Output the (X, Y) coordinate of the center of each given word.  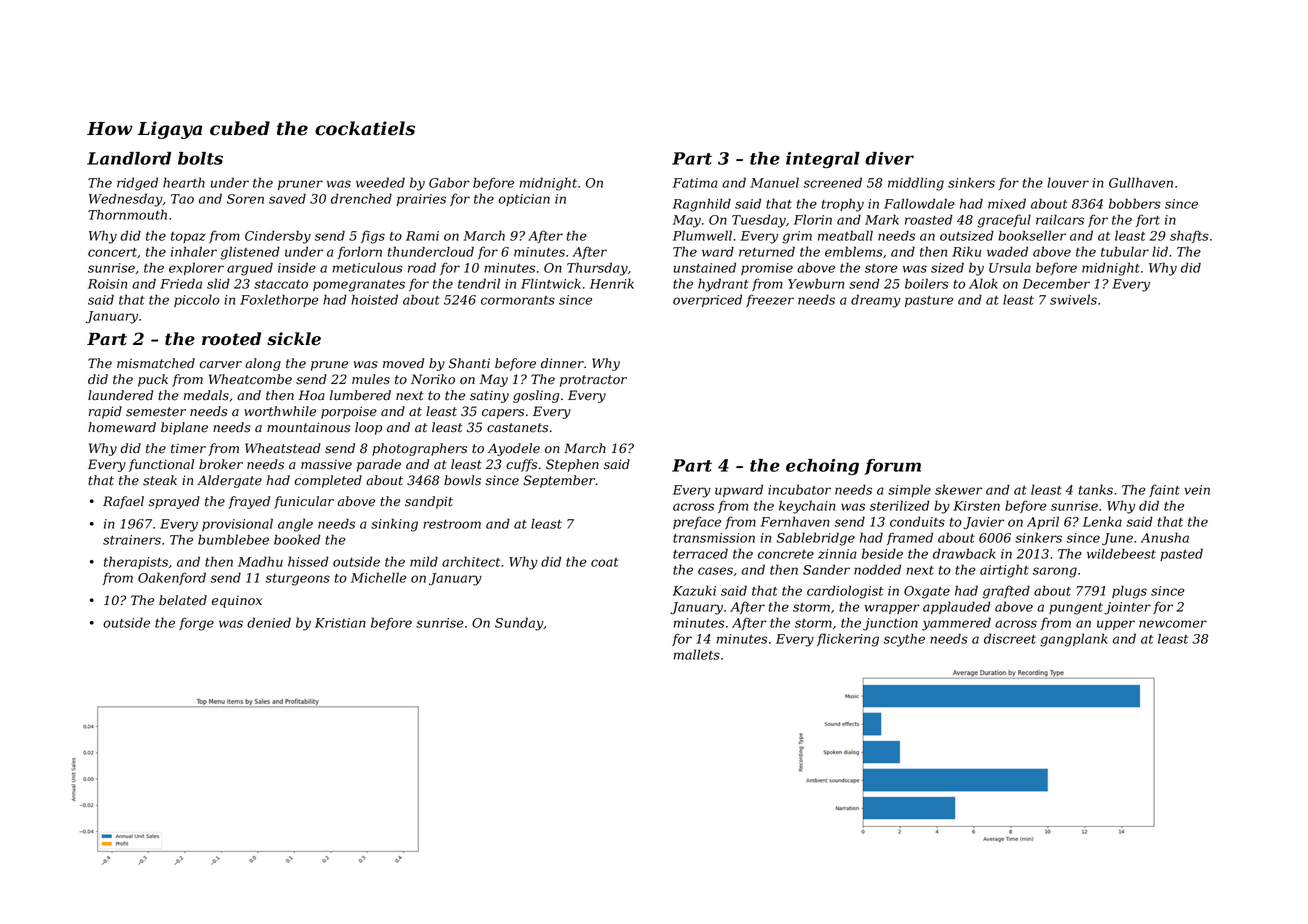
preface (697, 522)
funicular (304, 502)
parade (379, 465)
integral (823, 160)
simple (909, 490)
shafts (1189, 236)
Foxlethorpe (279, 300)
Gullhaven (1141, 182)
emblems (854, 251)
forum (892, 467)
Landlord (129, 158)
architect (471, 561)
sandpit (429, 502)
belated (183, 600)
